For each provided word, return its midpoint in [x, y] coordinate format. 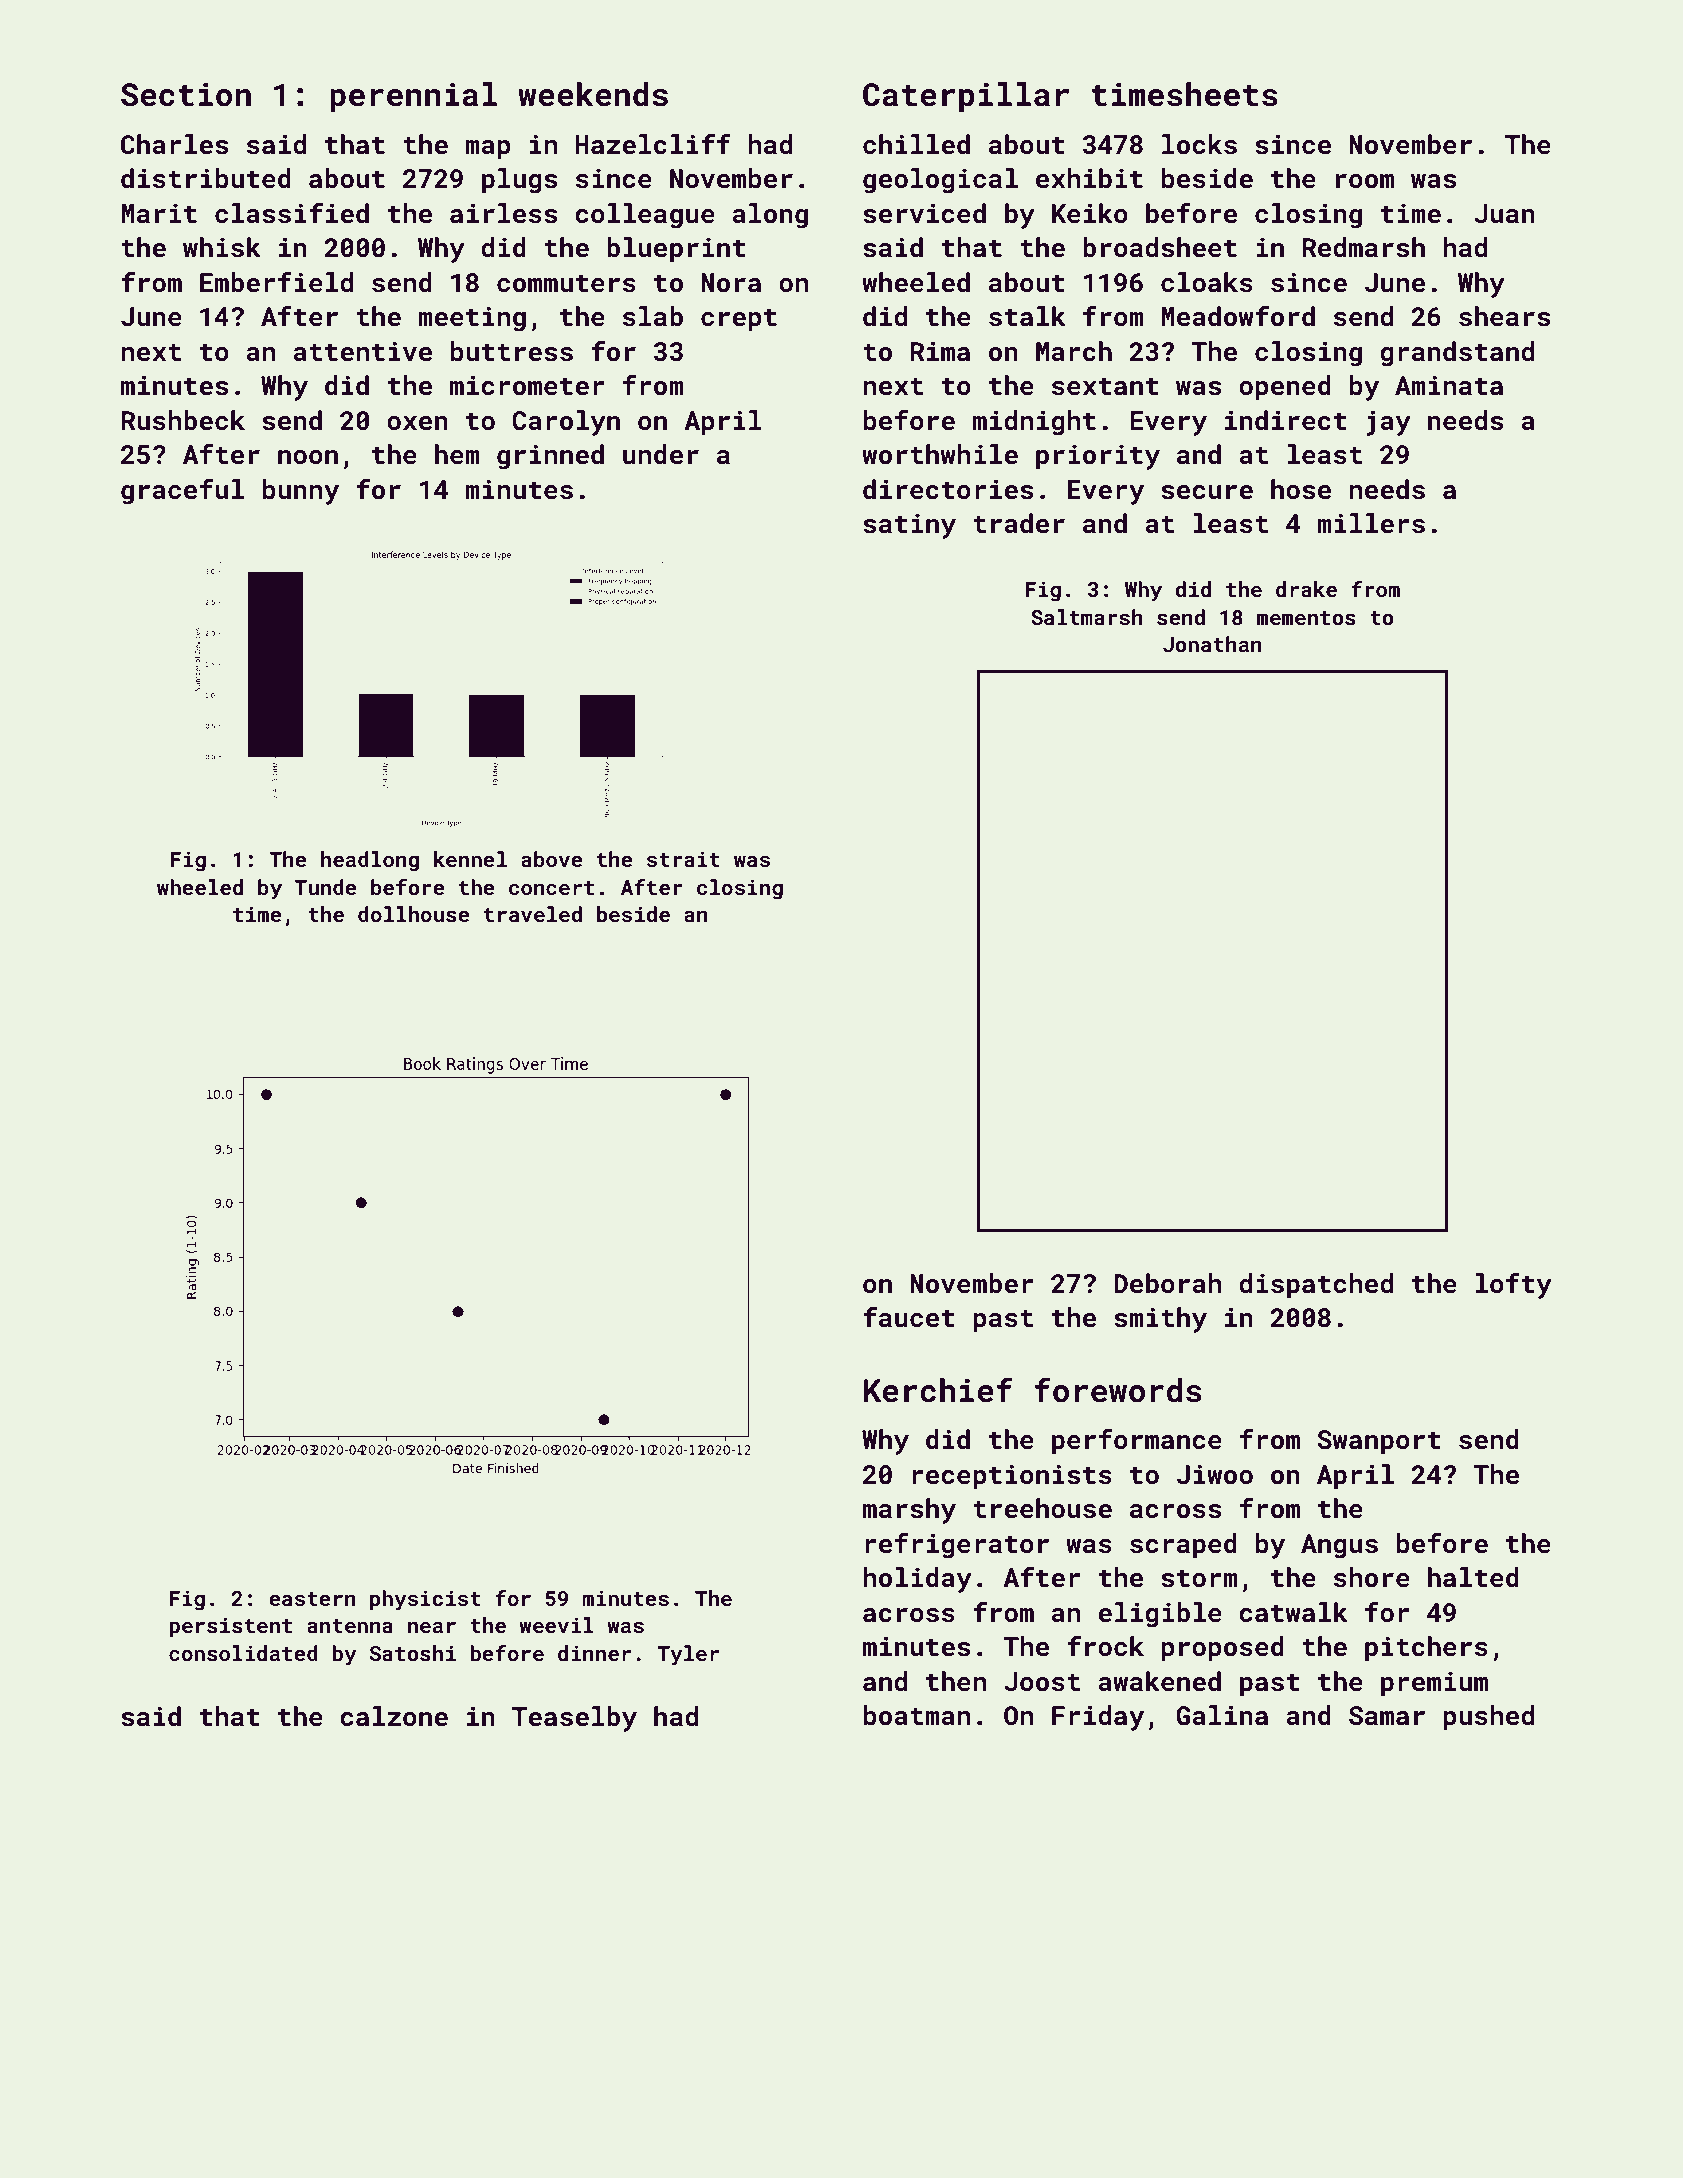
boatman [917, 1715]
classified [292, 213]
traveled [533, 914]
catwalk [1293, 1612]
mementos [1306, 618]
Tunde [326, 887]
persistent [230, 1627]
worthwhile [940, 454]
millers [1371, 523]
